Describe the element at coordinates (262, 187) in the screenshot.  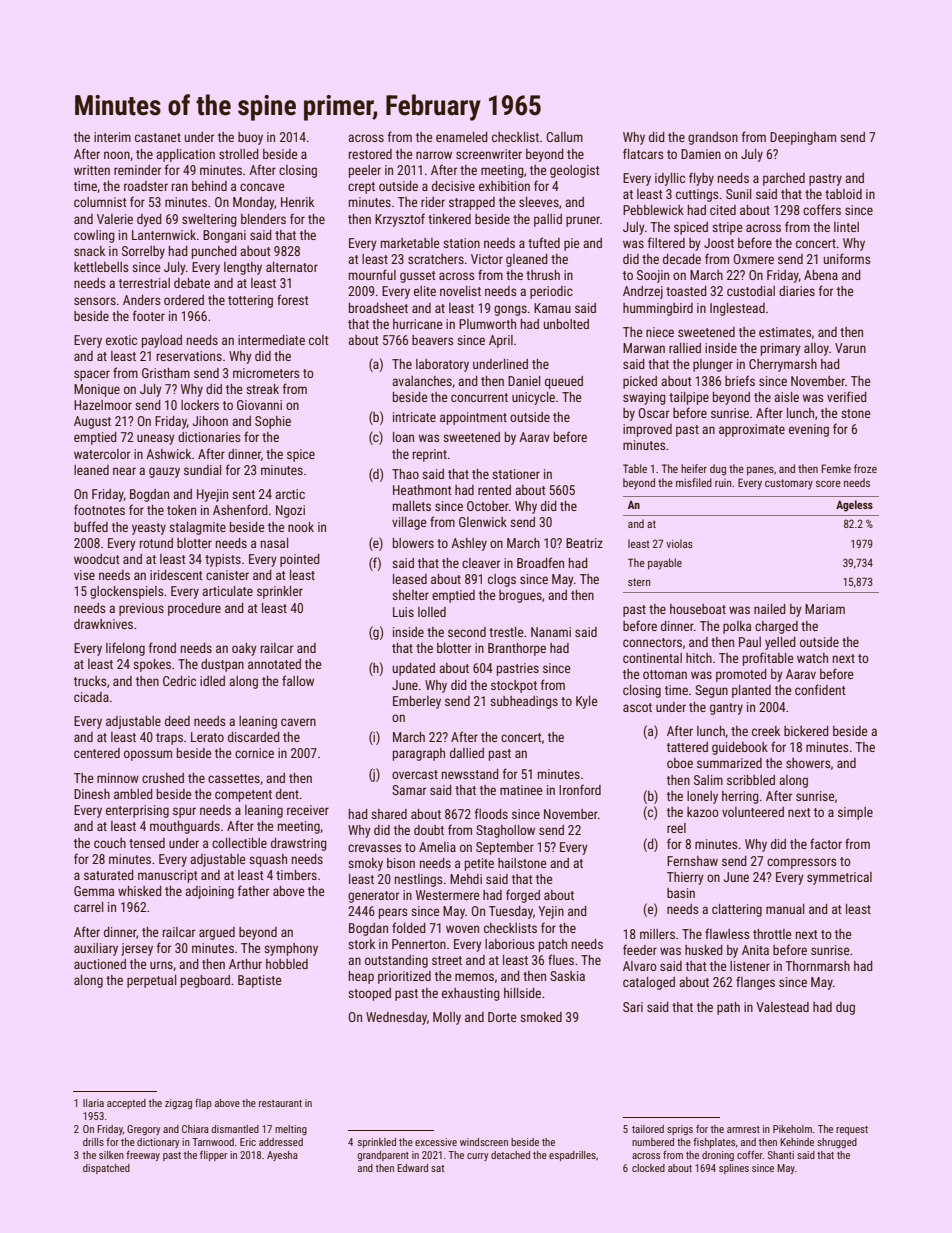
I see `concave` at that location.
